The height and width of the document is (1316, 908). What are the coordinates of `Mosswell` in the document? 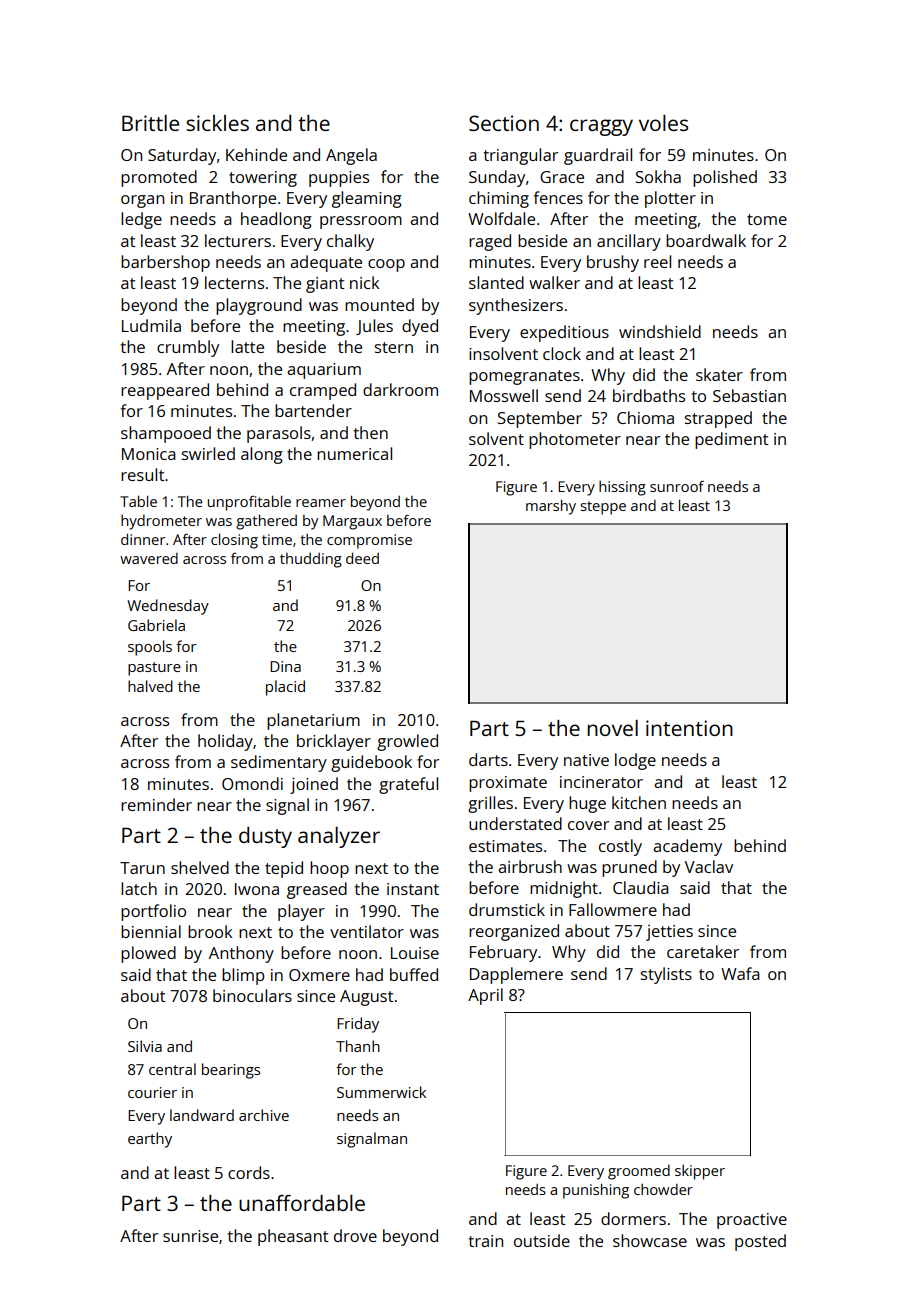 It's located at (504, 395).
